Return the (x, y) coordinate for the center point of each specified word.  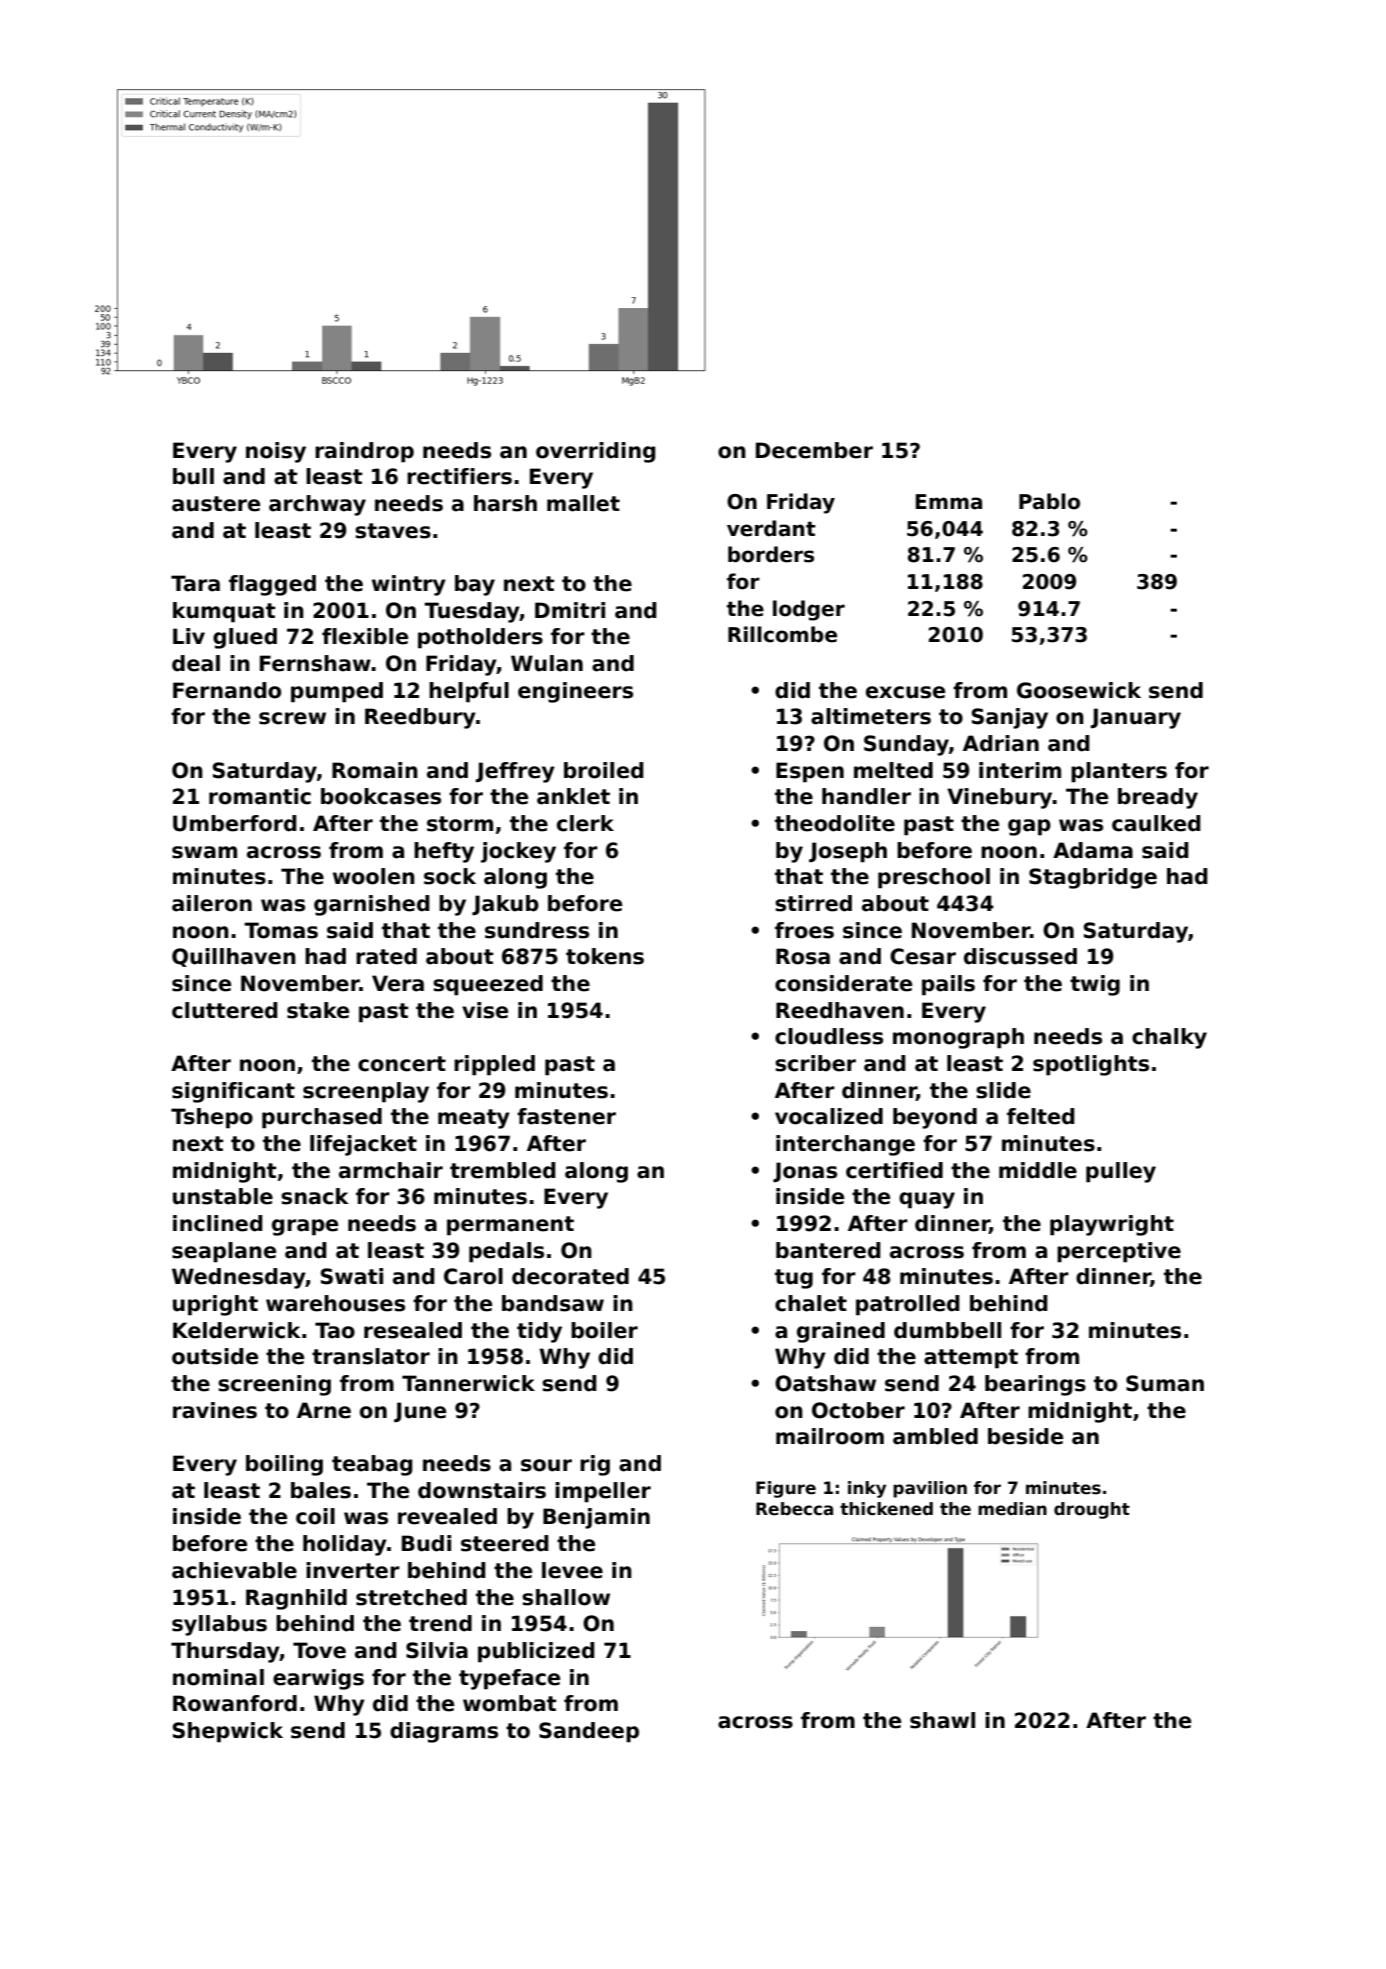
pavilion (930, 1489)
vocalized (829, 1116)
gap (1029, 827)
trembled (503, 1170)
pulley (1121, 1172)
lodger (809, 610)
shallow (566, 1597)
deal (196, 663)
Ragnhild (296, 1599)
